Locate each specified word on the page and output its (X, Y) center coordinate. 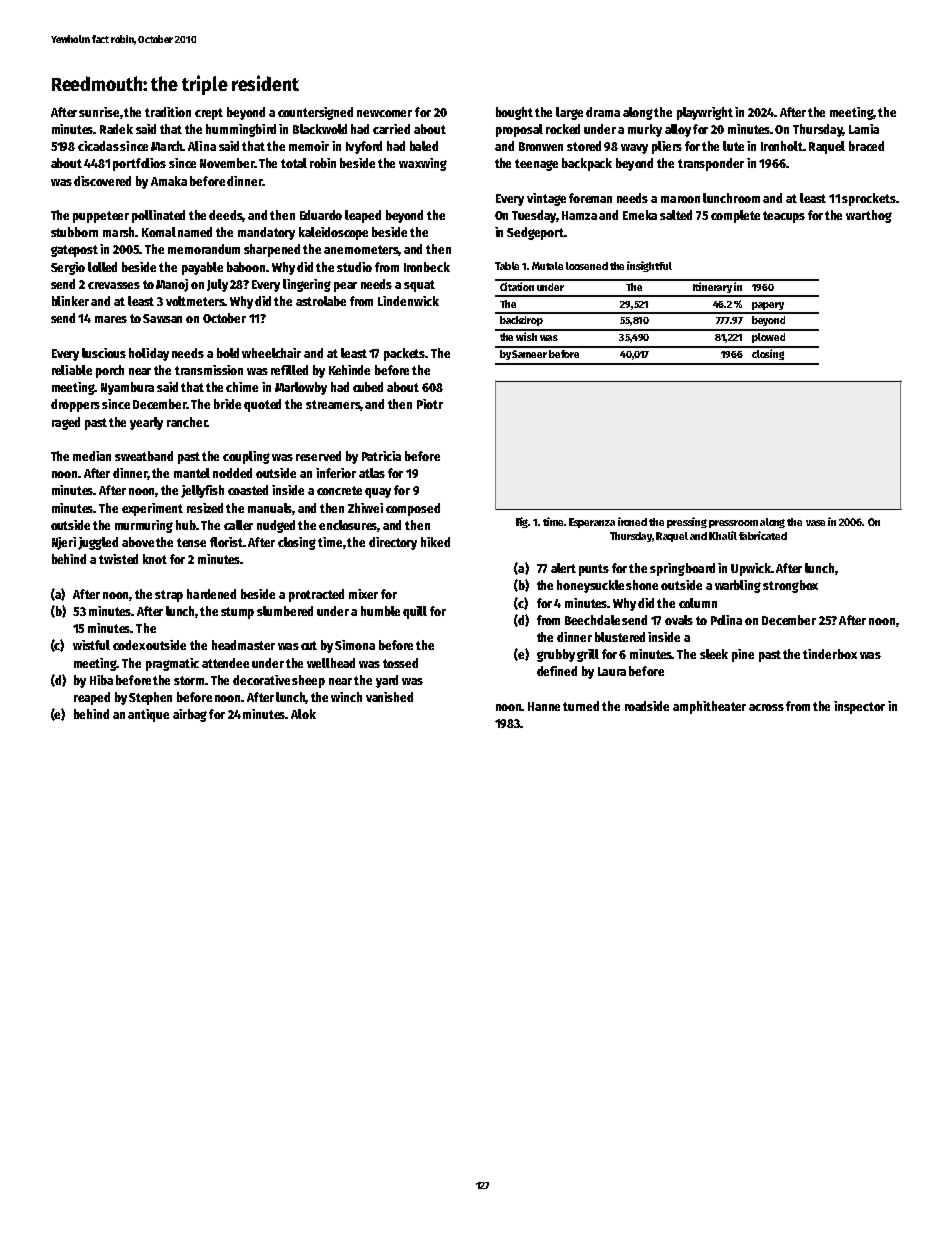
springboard (682, 569)
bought (514, 113)
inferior (336, 473)
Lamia (864, 129)
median (92, 456)
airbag (190, 715)
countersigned (315, 113)
